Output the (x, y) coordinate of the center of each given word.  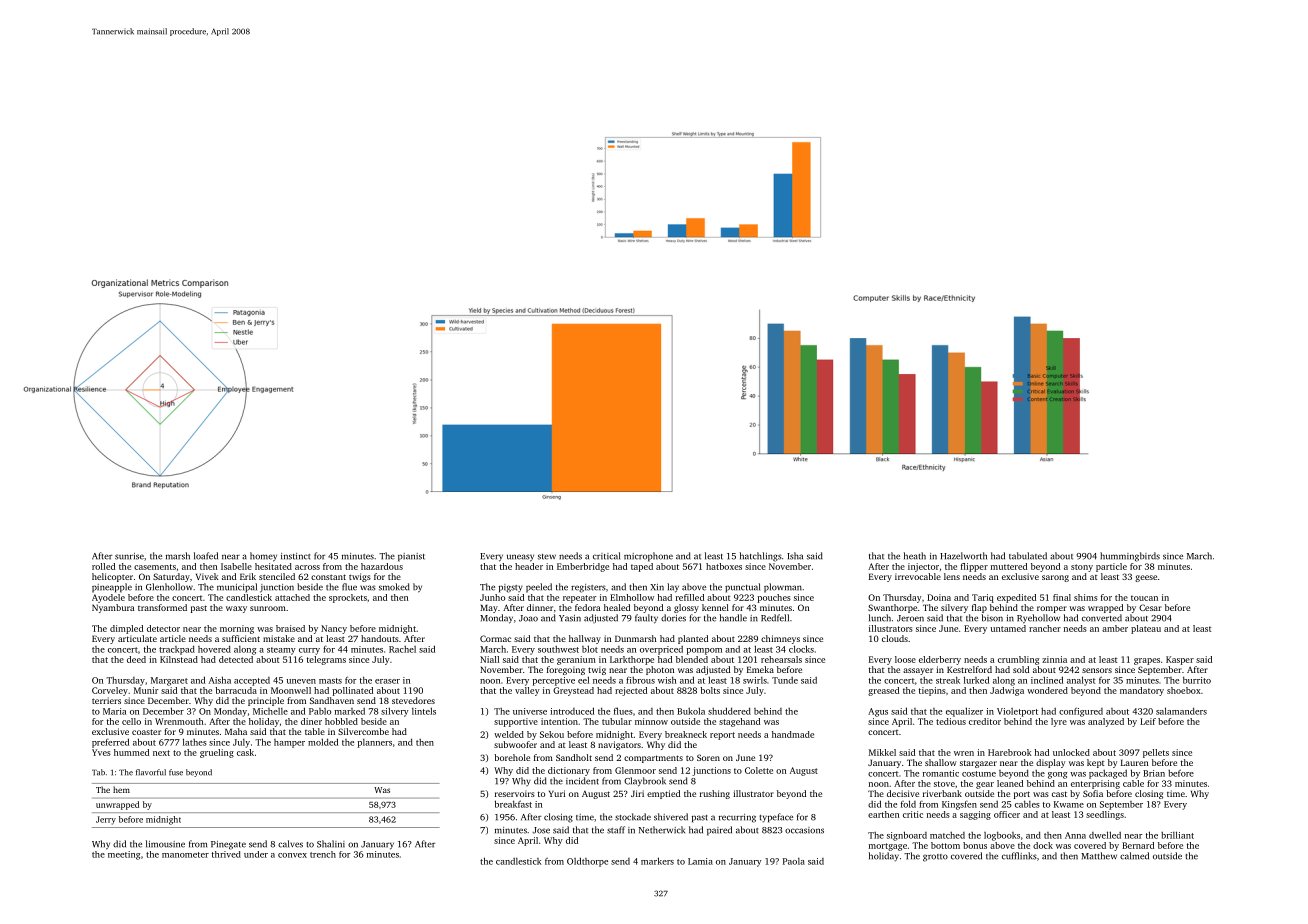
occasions (804, 830)
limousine (165, 844)
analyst (1081, 681)
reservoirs (515, 793)
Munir (146, 690)
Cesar (1150, 607)
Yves (101, 752)
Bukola (691, 711)
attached (292, 597)
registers (588, 588)
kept (1095, 763)
